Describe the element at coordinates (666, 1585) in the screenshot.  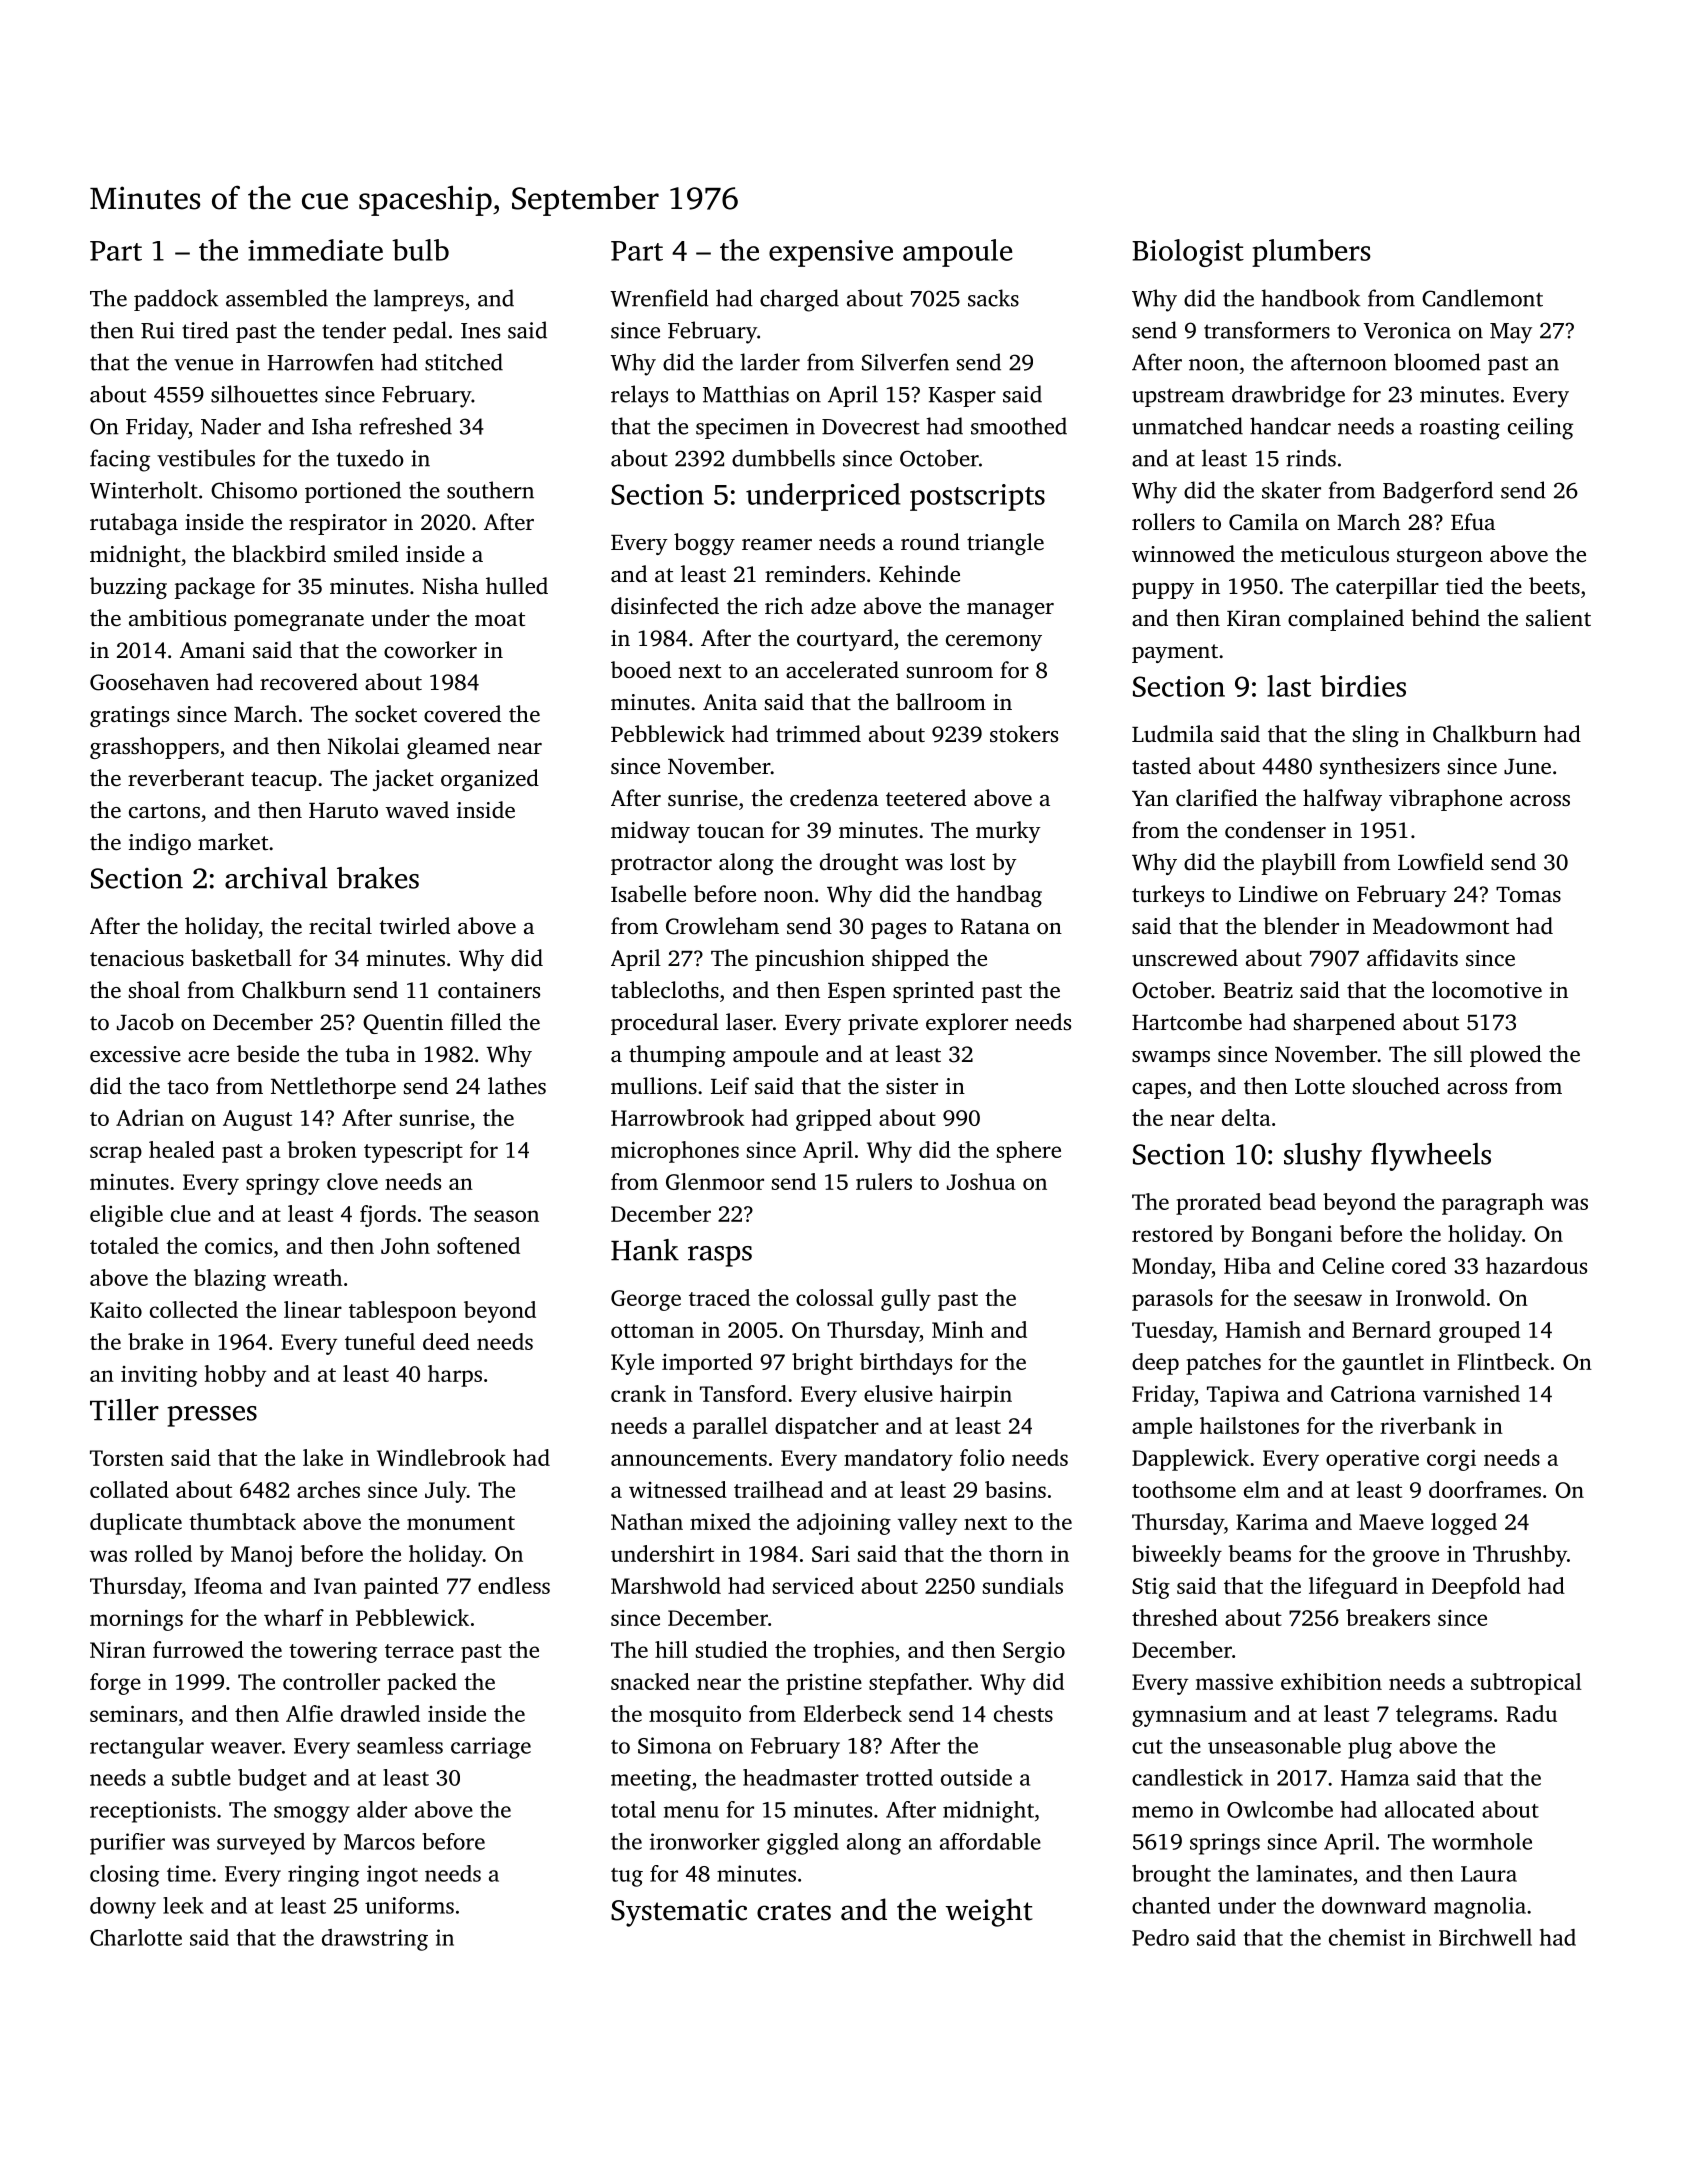
I see `Marshwold` at that location.
